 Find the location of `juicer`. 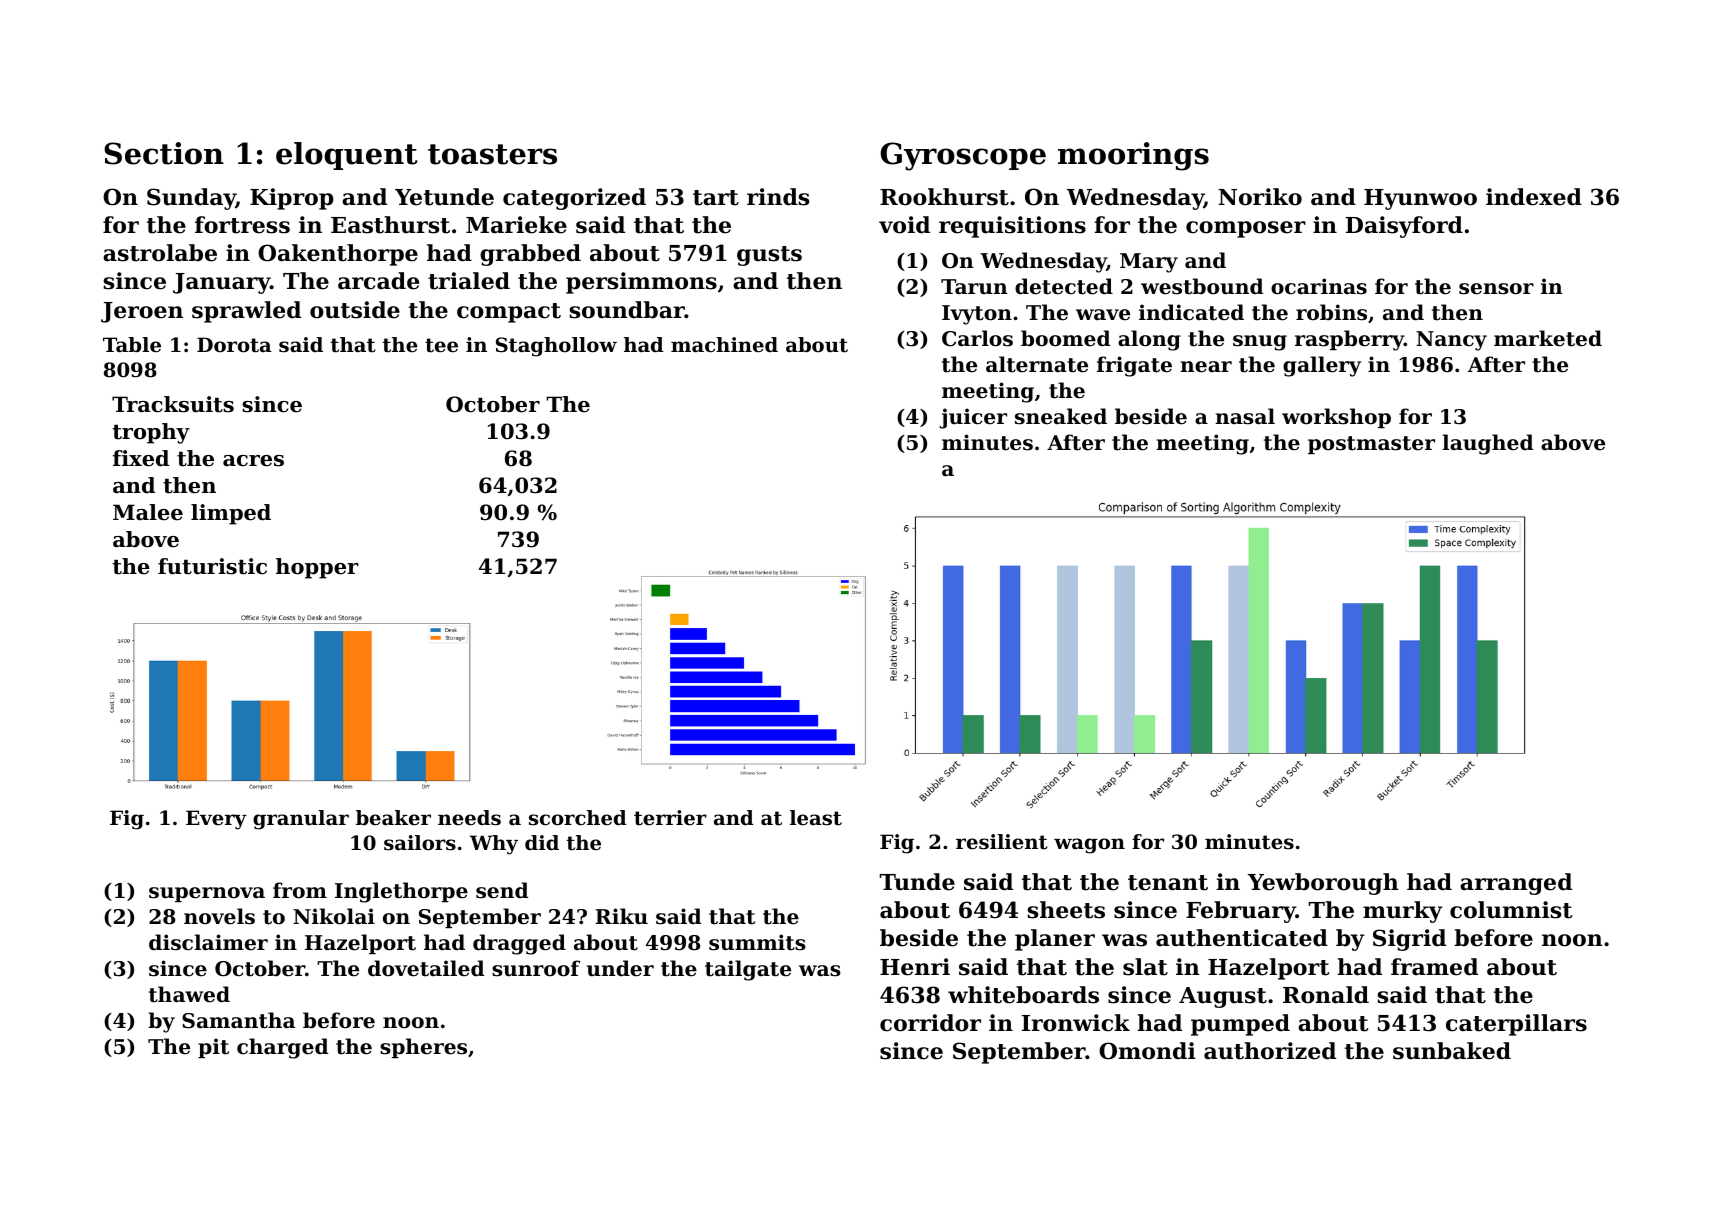

juicer is located at coordinates (973, 418).
